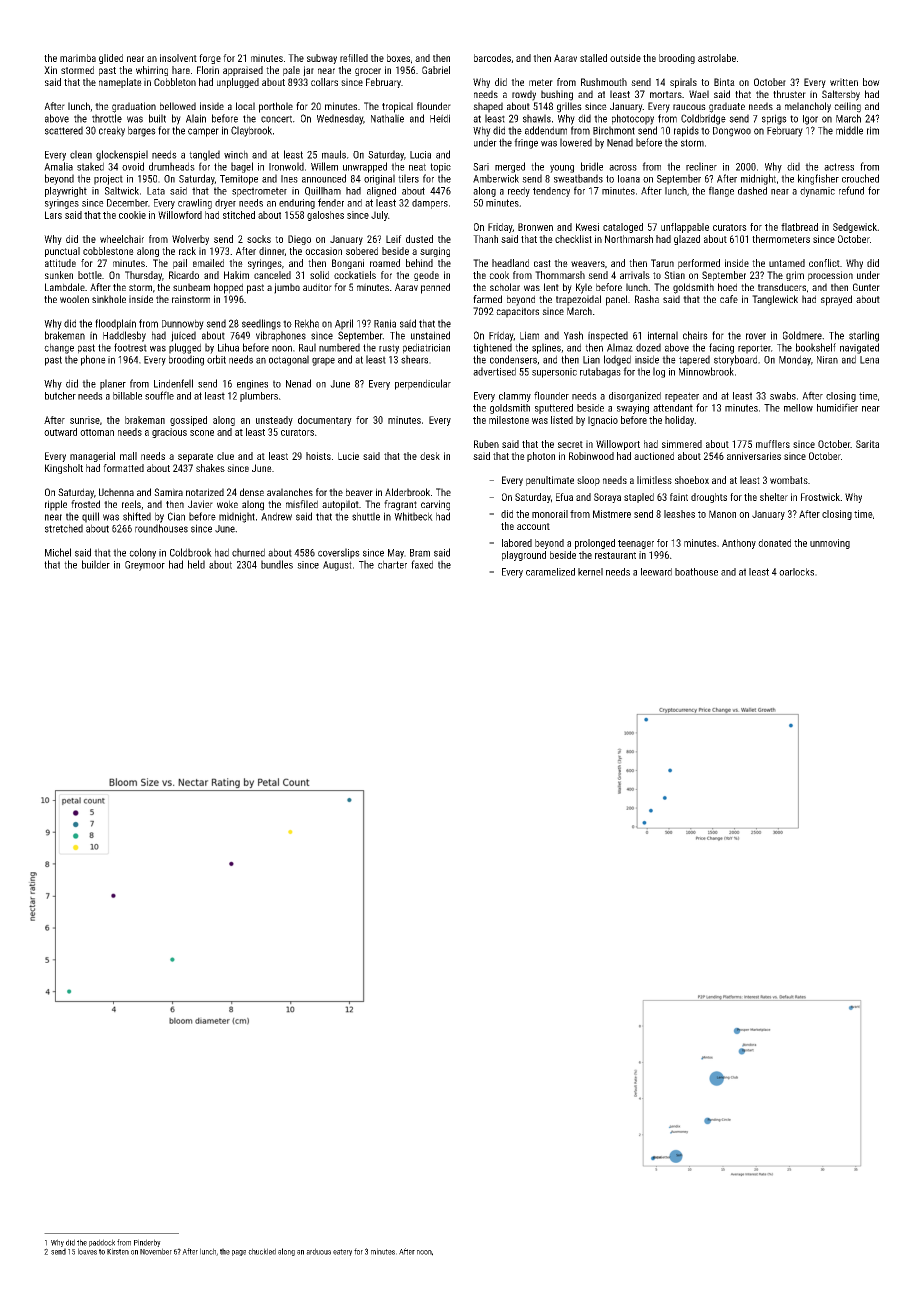 Image resolution: width=924 pixels, height=1308 pixels. Describe the element at coordinates (78, 58) in the screenshot. I see `marimba` at that location.
